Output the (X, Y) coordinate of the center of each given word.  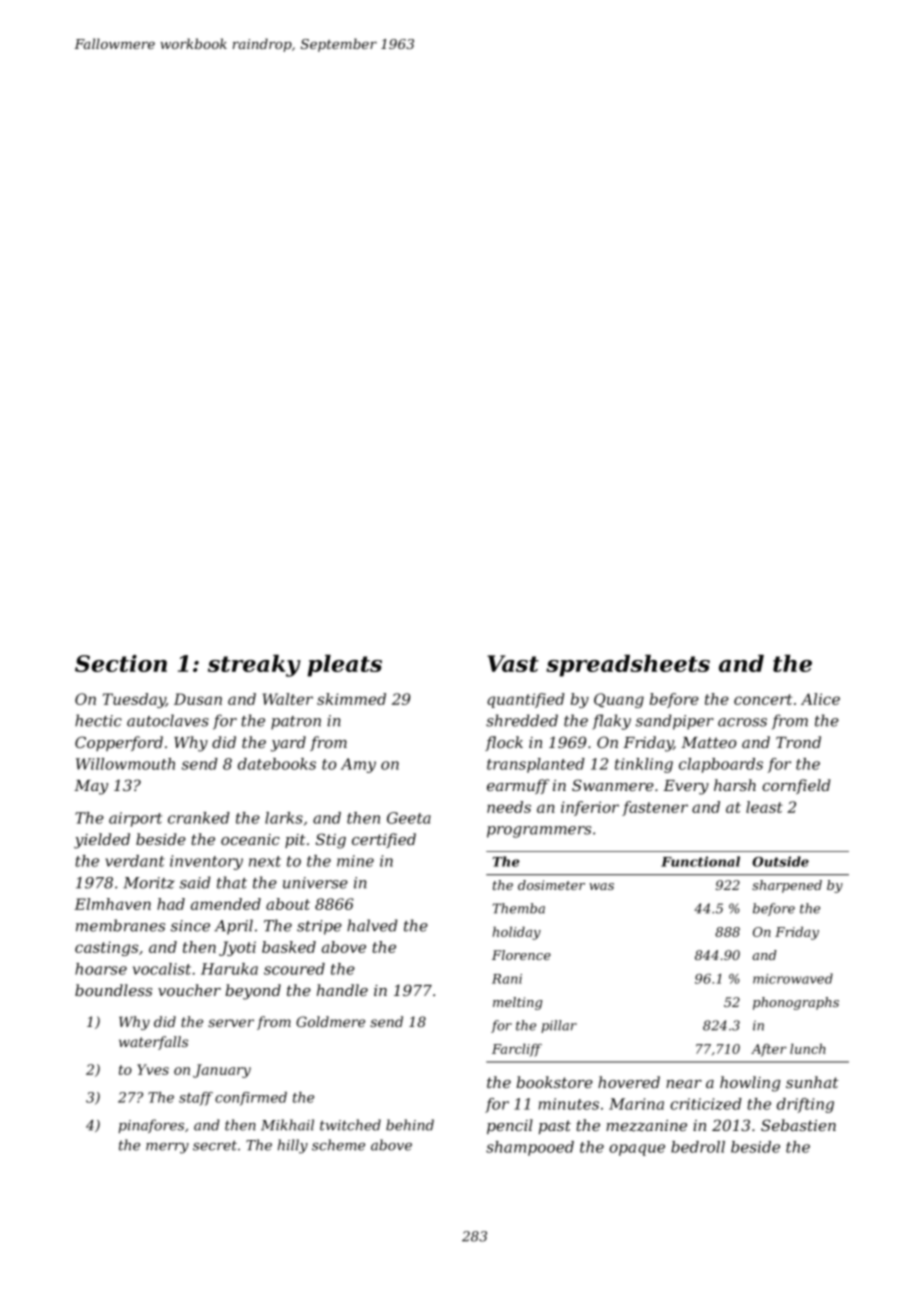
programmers (539, 832)
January (222, 1071)
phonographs (796, 1003)
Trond (798, 742)
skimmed (351, 699)
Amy (358, 765)
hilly (293, 1146)
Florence (521, 955)
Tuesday (134, 700)
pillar (559, 1026)
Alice (820, 699)
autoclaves (168, 720)
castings (106, 948)
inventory (206, 862)
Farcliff (517, 1050)
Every (686, 787)
